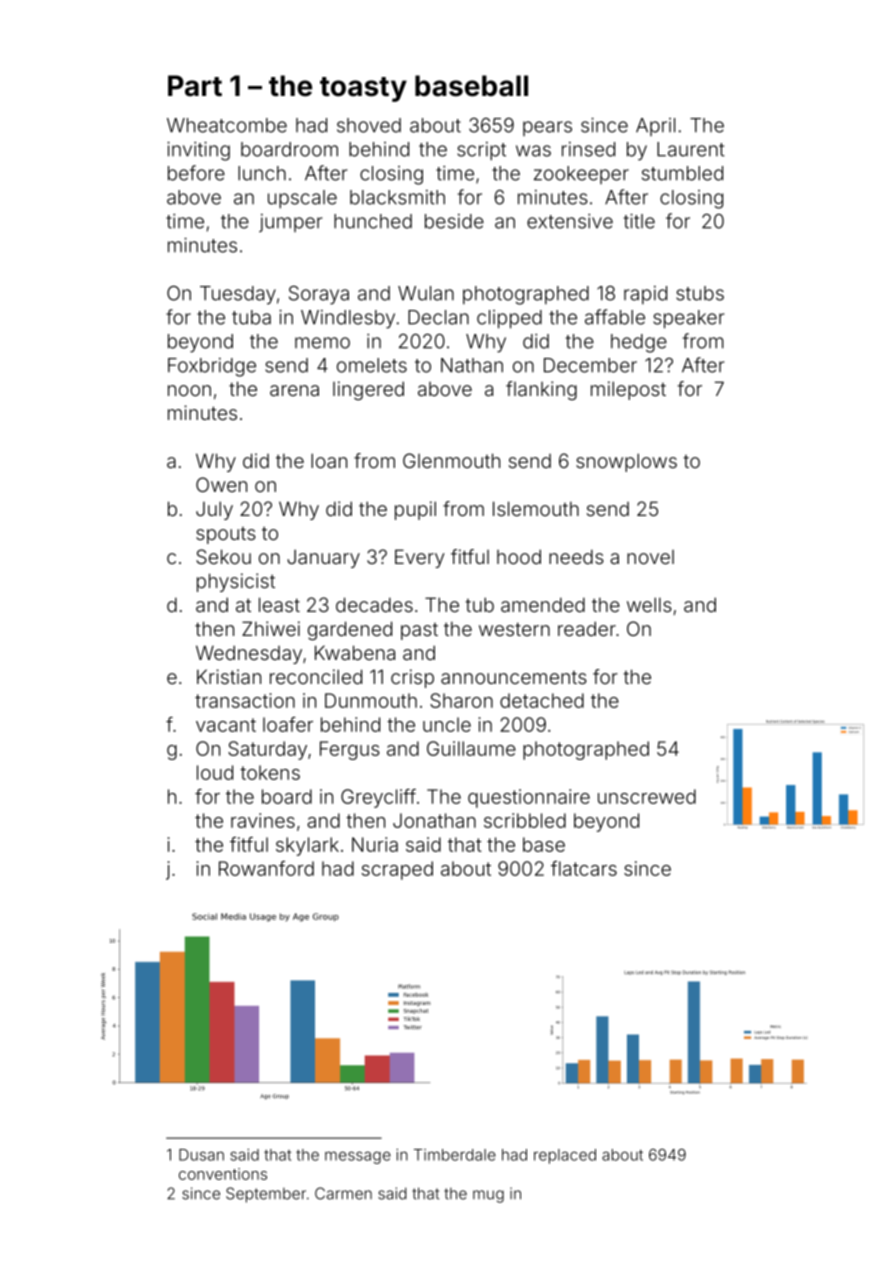  I want to click on Kristian, so click(229, 676).
